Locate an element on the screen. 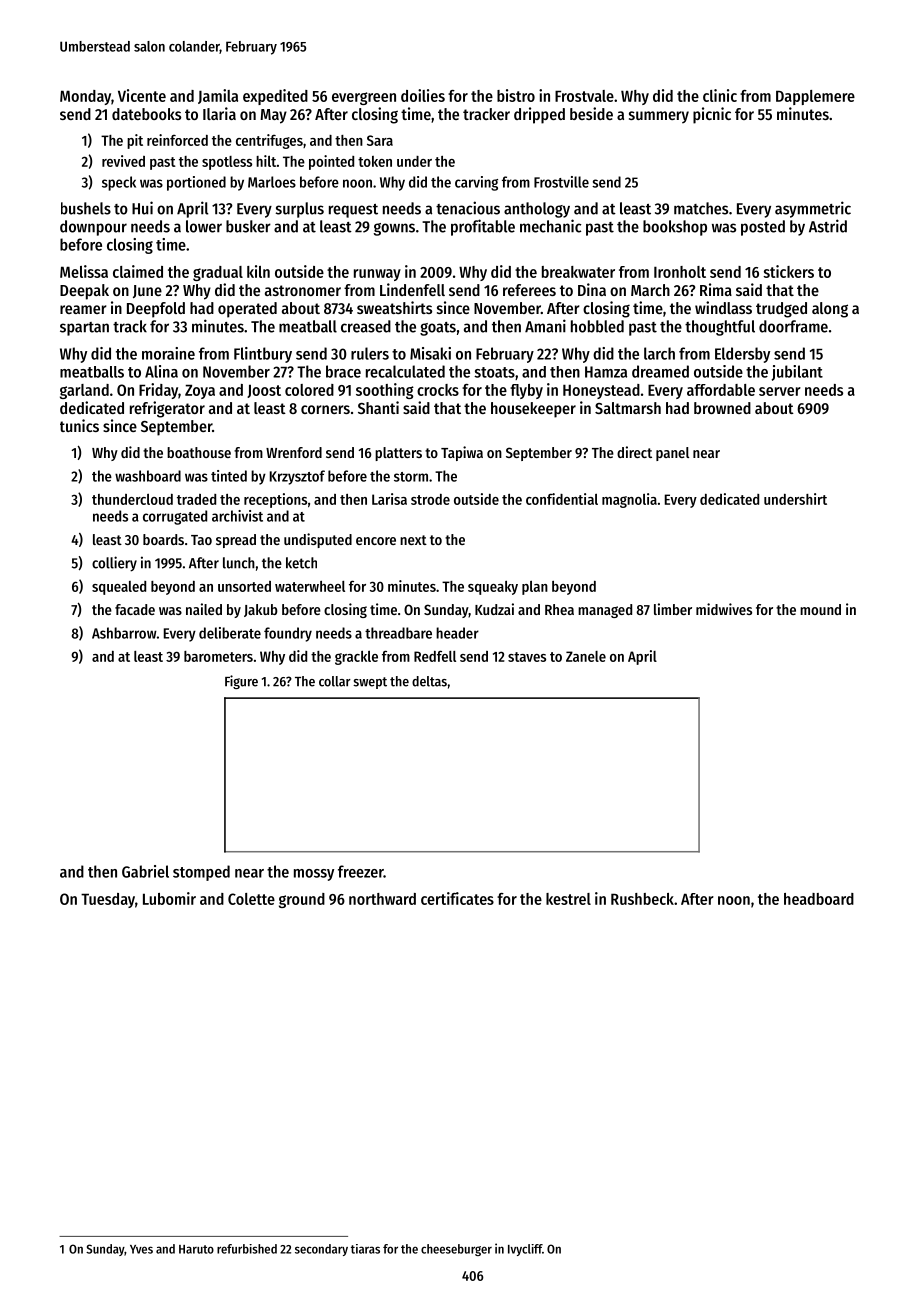  swept is located at coordinates (370, 683).
